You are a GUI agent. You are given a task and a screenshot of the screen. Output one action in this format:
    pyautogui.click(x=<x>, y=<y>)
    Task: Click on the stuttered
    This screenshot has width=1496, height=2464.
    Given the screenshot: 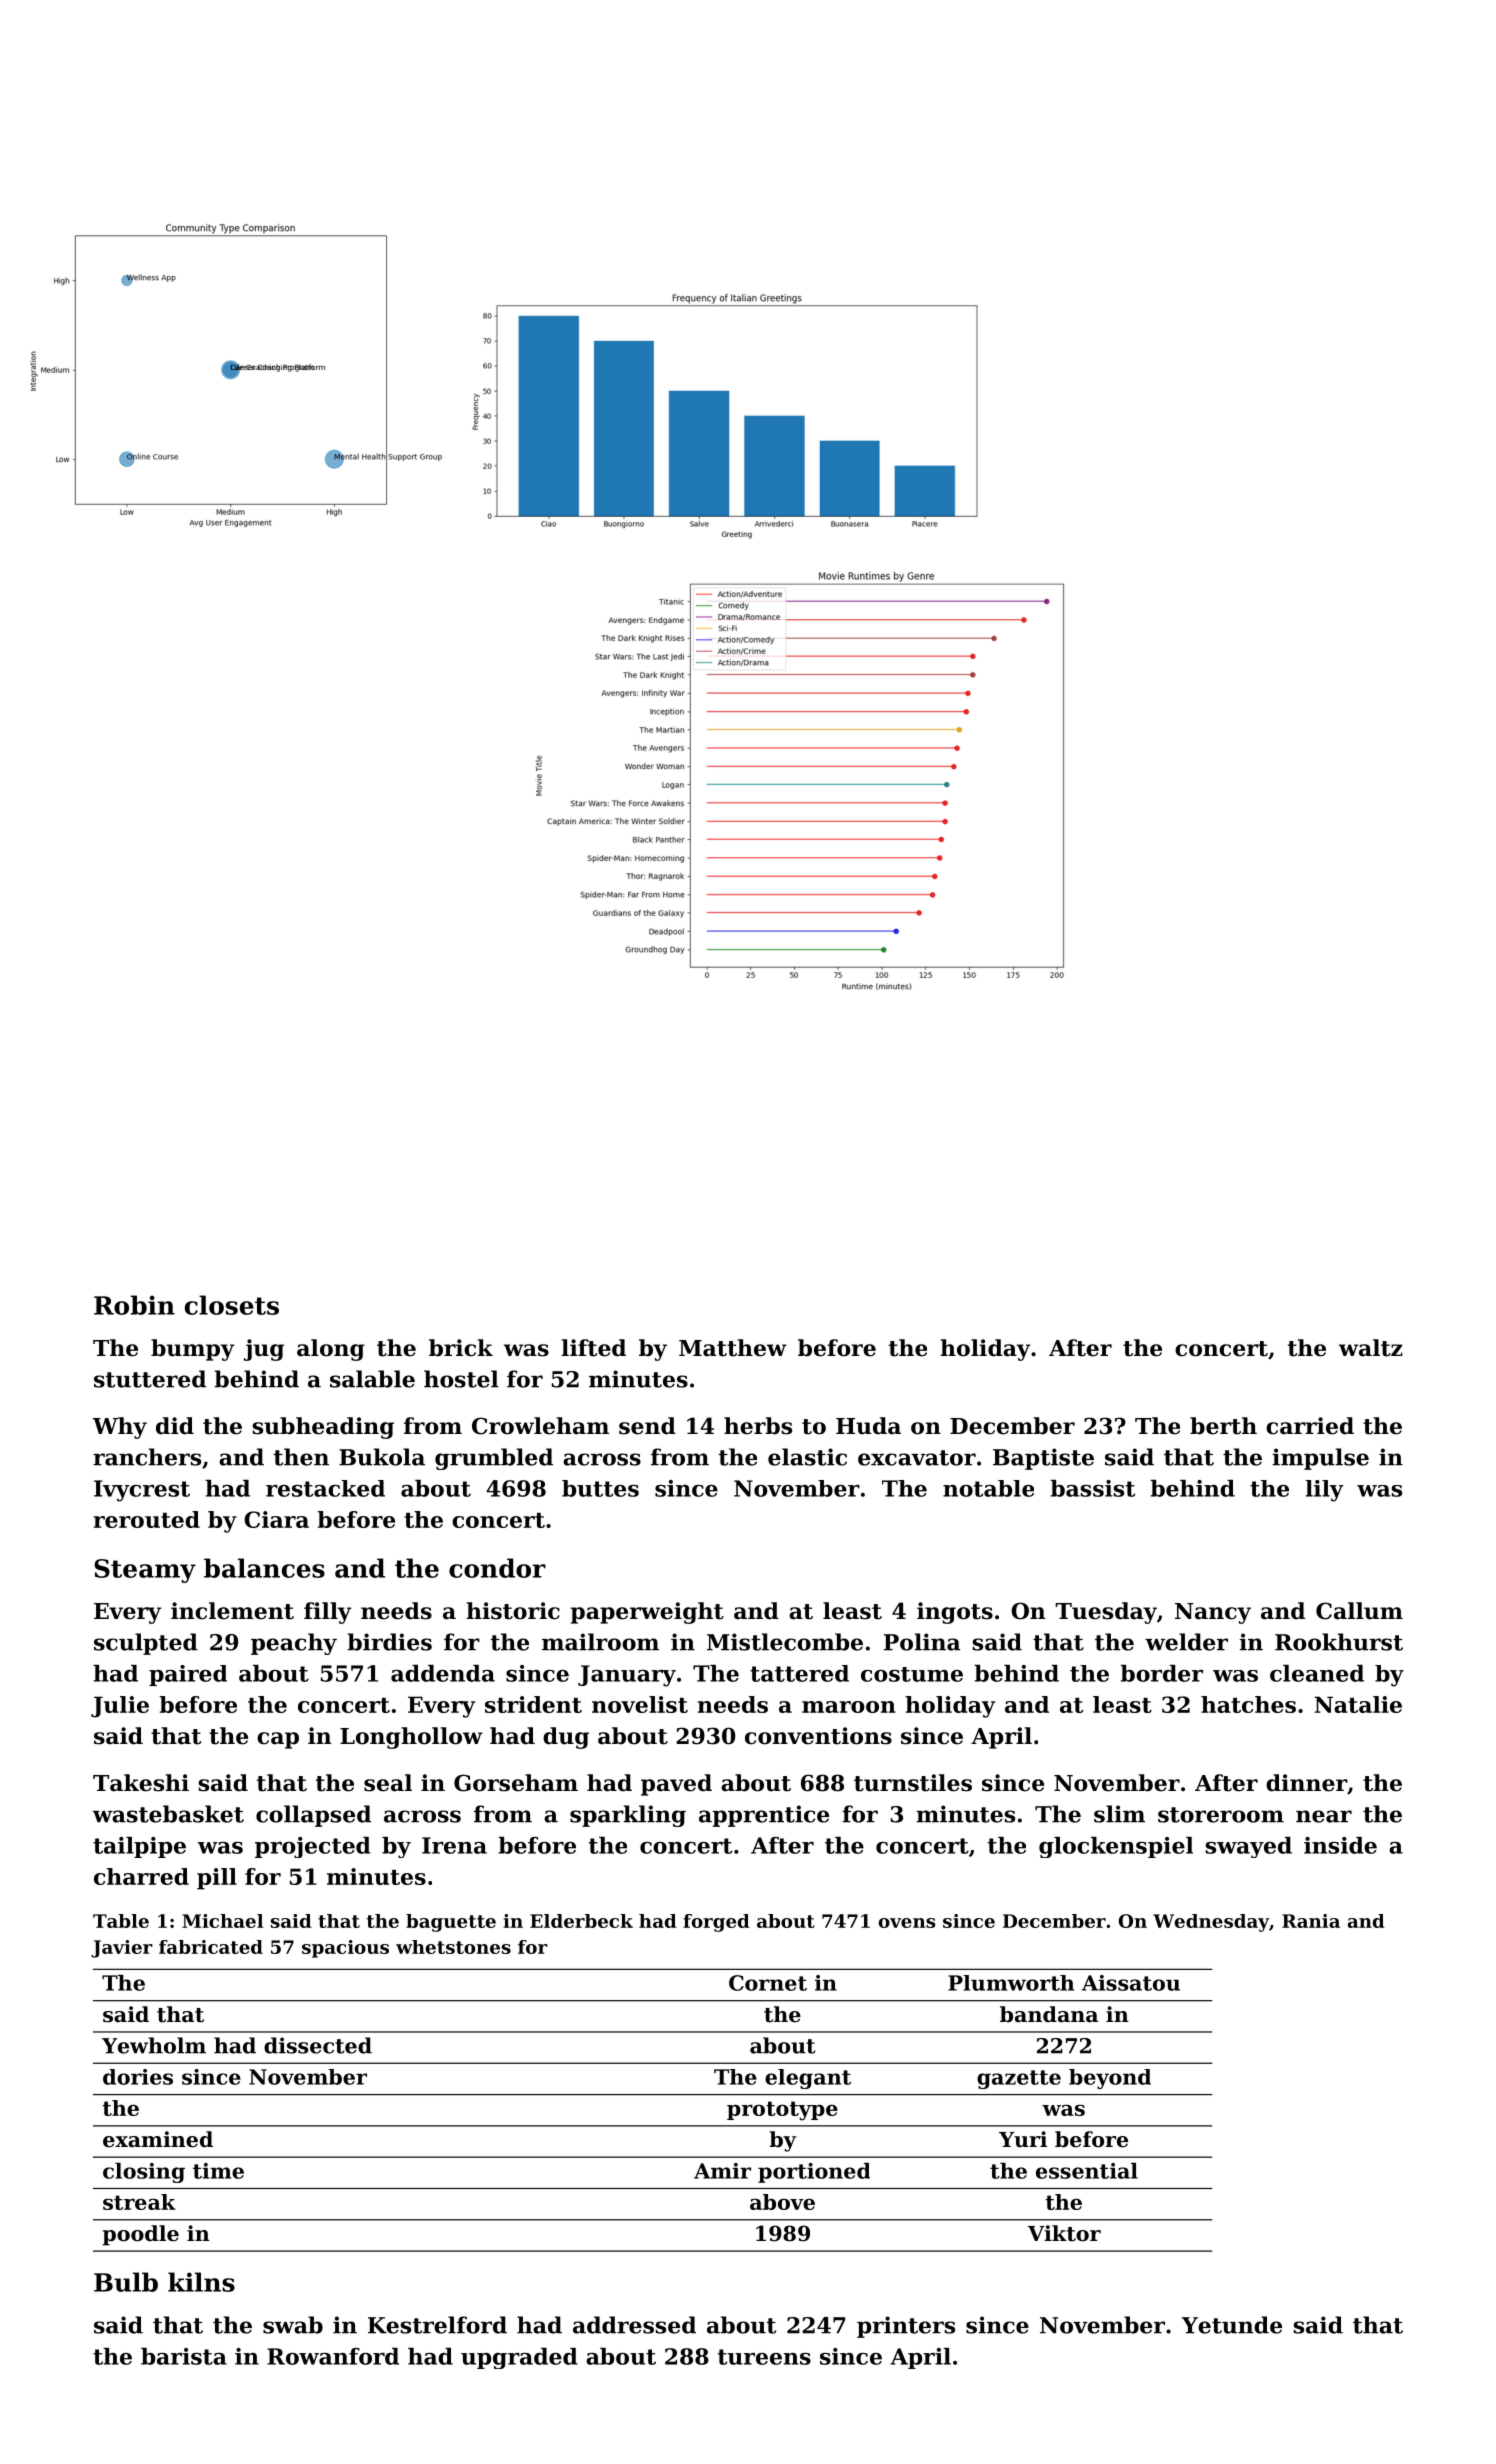 What is the action you would take?
    pyautogui.click(x=150, y=1379)
